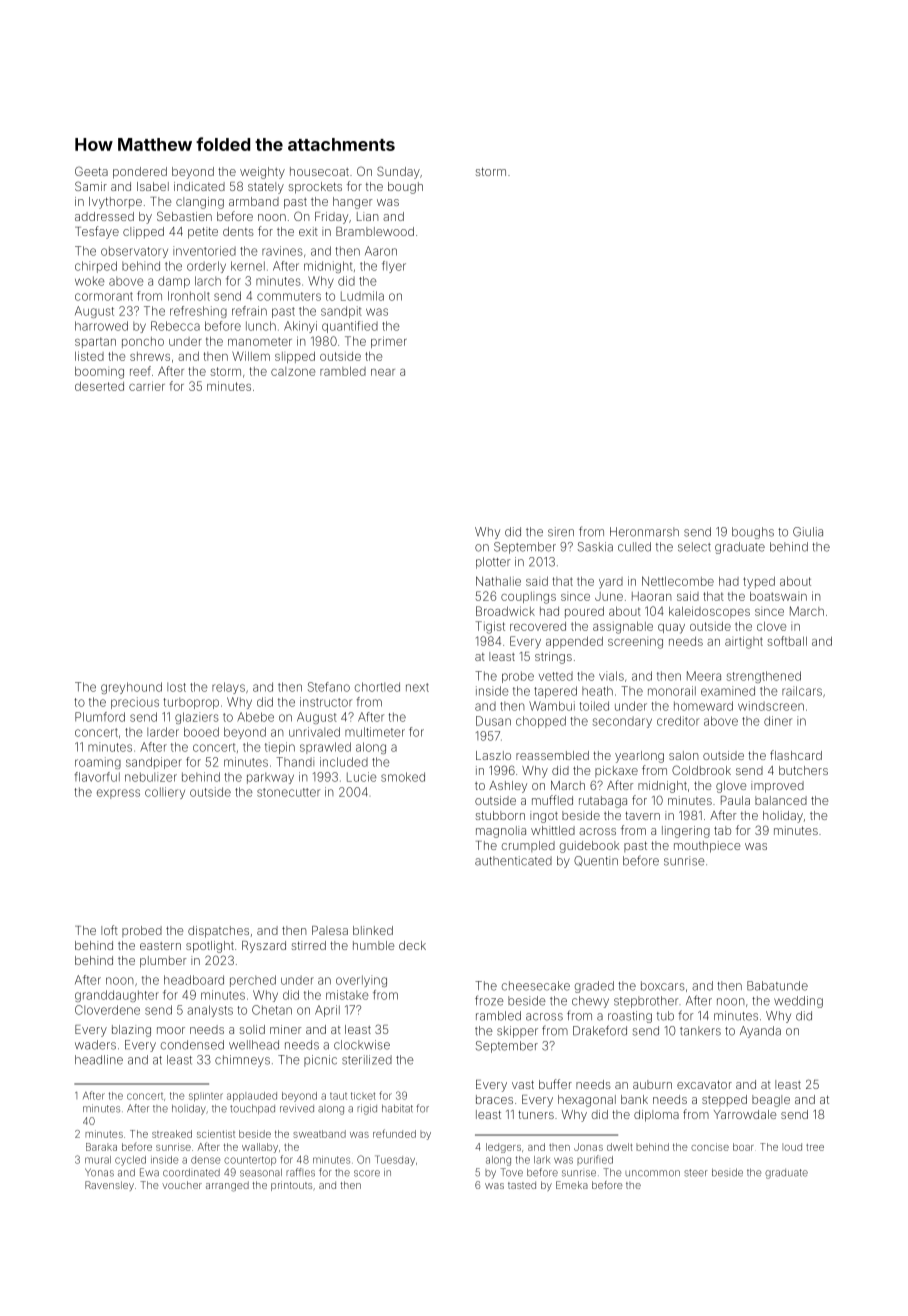 This screenshot has height=1316, width=908. What do you see at coordinates (808, 532) in the screenshot?
I see `Giulia` at bounding box center [808, 532].
